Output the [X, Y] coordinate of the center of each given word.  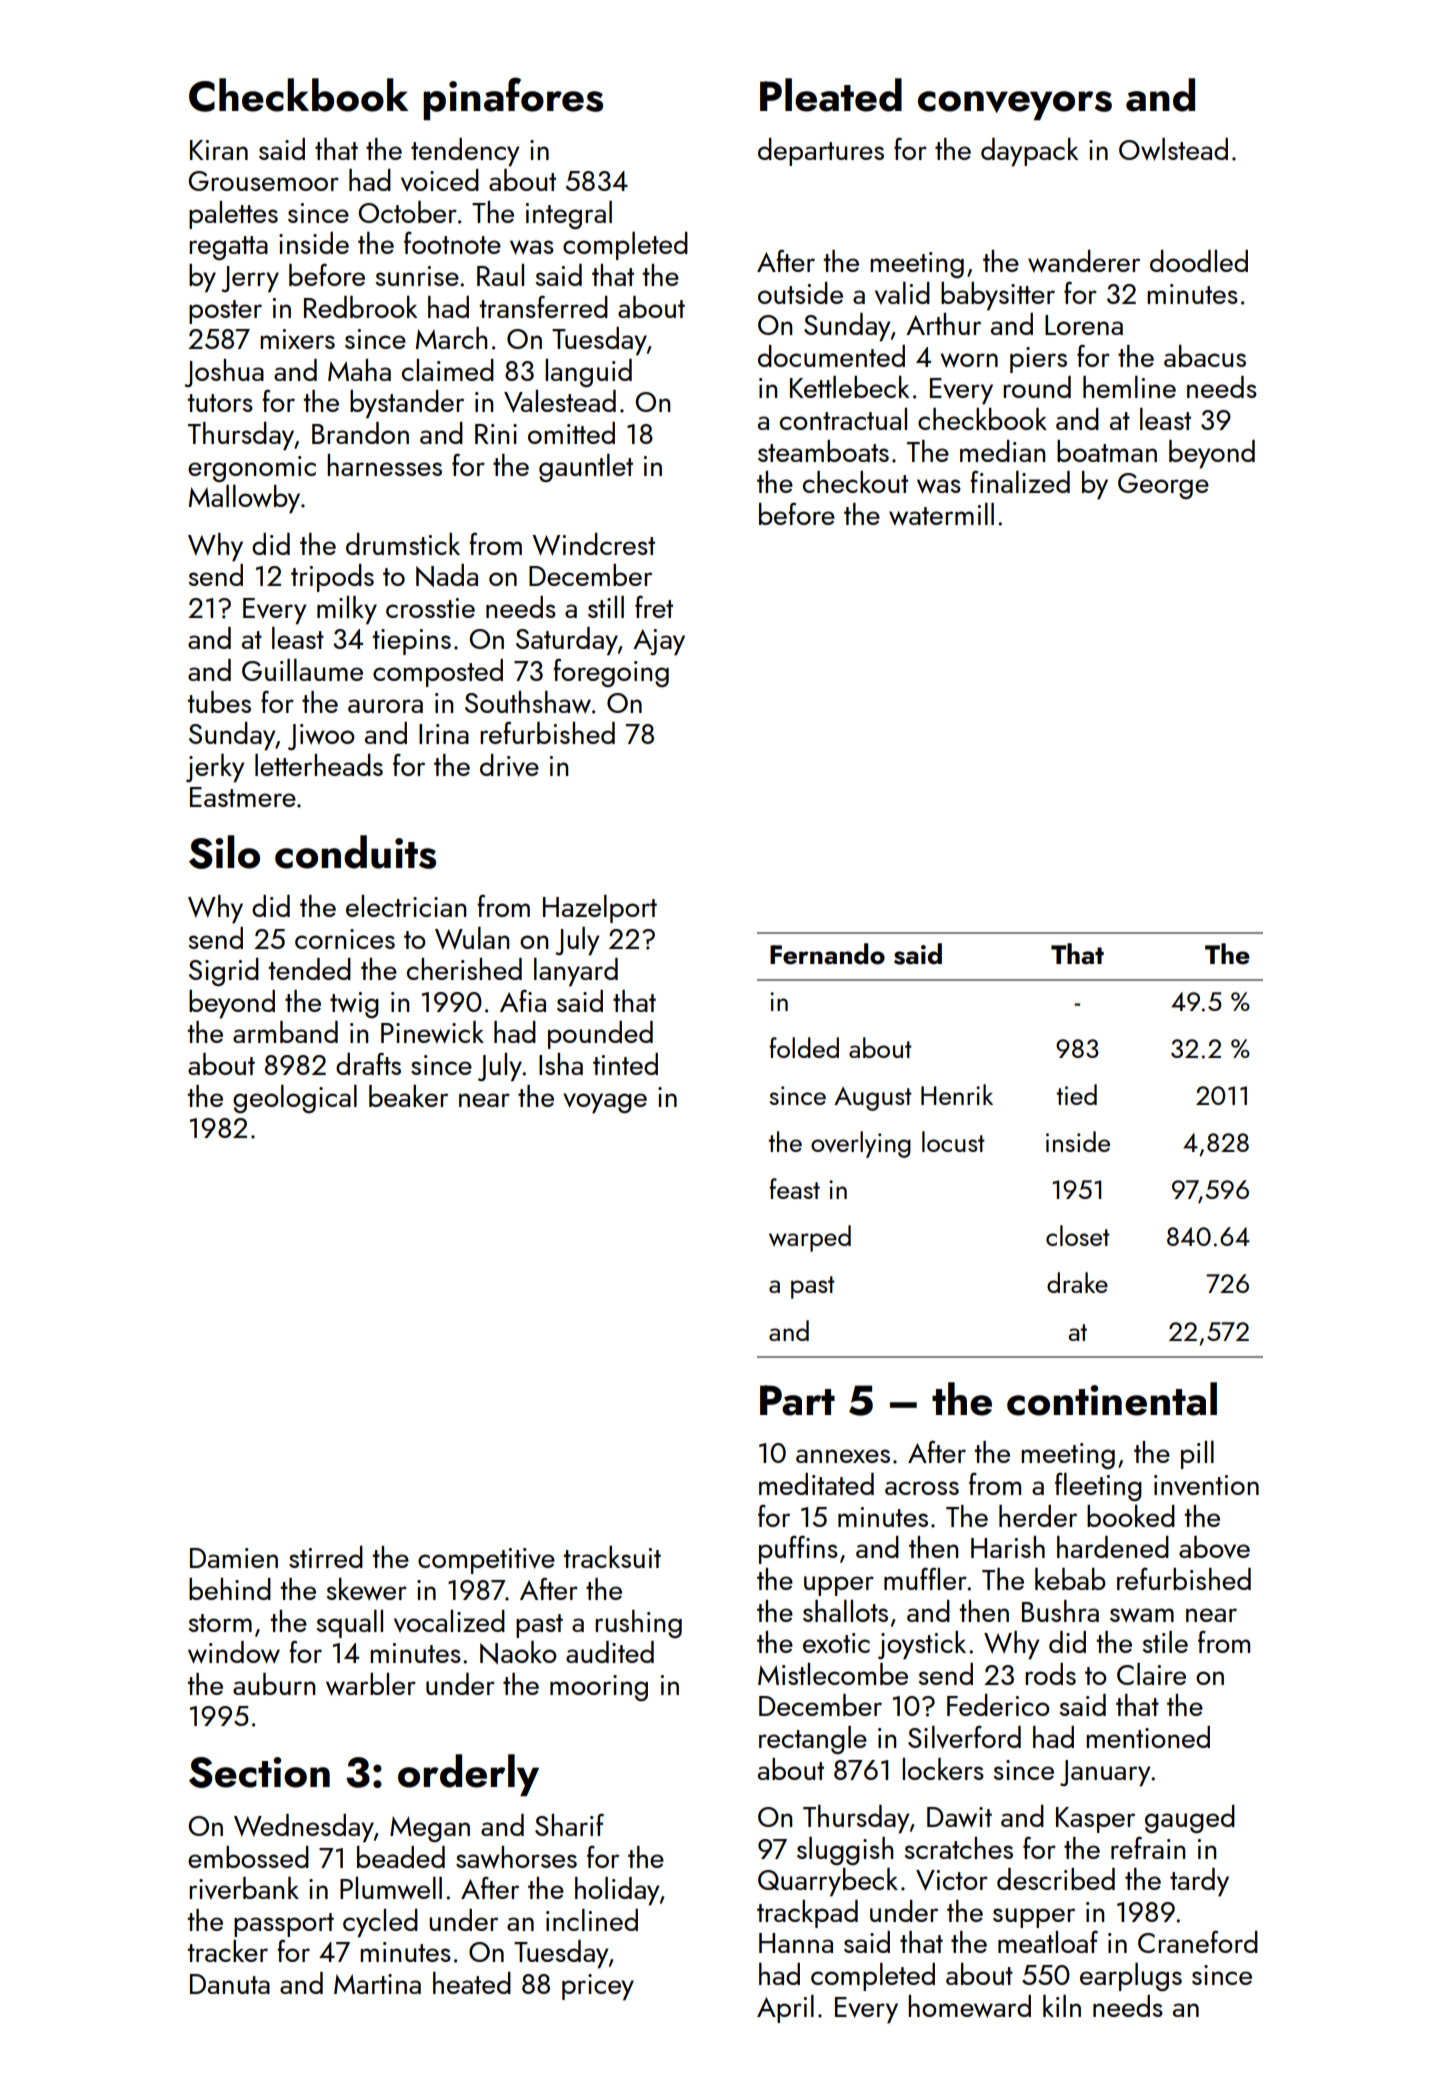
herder [1038, 1516]
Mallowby [244, 499]
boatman [1107, 451]
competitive [486, 1561]
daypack [1030, 152]
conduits [355, 852]
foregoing [611, 673]
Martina [377, 1984]
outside [800, 293]
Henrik [957, 1094]
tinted [625, 1064]
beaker [408, 1096]
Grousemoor [263, 181]
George [1163, 486]
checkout [855, 482]
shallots [845, 1611]
